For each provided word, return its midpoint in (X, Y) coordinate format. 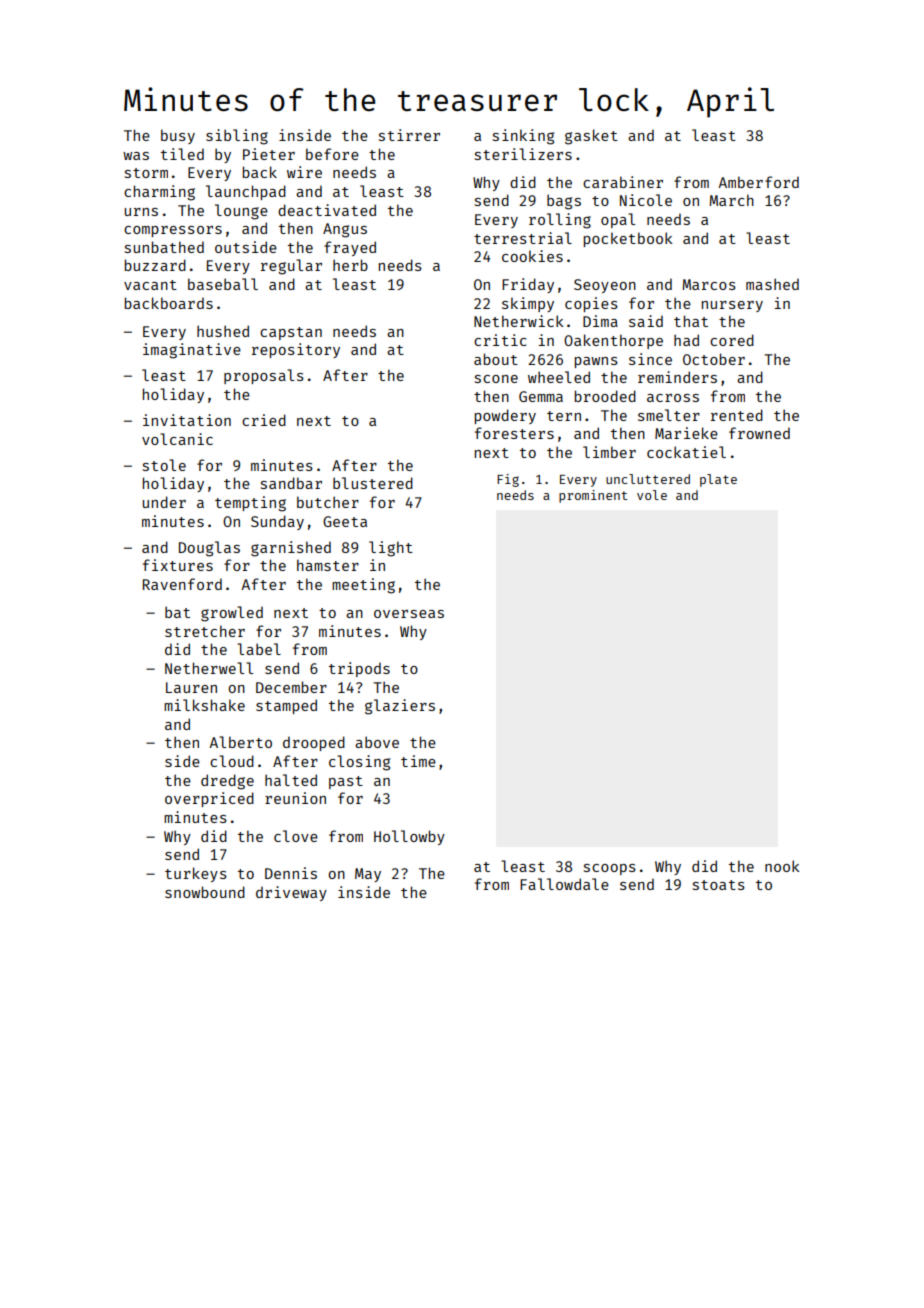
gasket (591, 137)
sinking (523, 137)
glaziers (400, 707)
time (418, 761)
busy (178, 136)
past (346, 782)
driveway (291, 893)
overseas (409, 614)
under (164, 502)
